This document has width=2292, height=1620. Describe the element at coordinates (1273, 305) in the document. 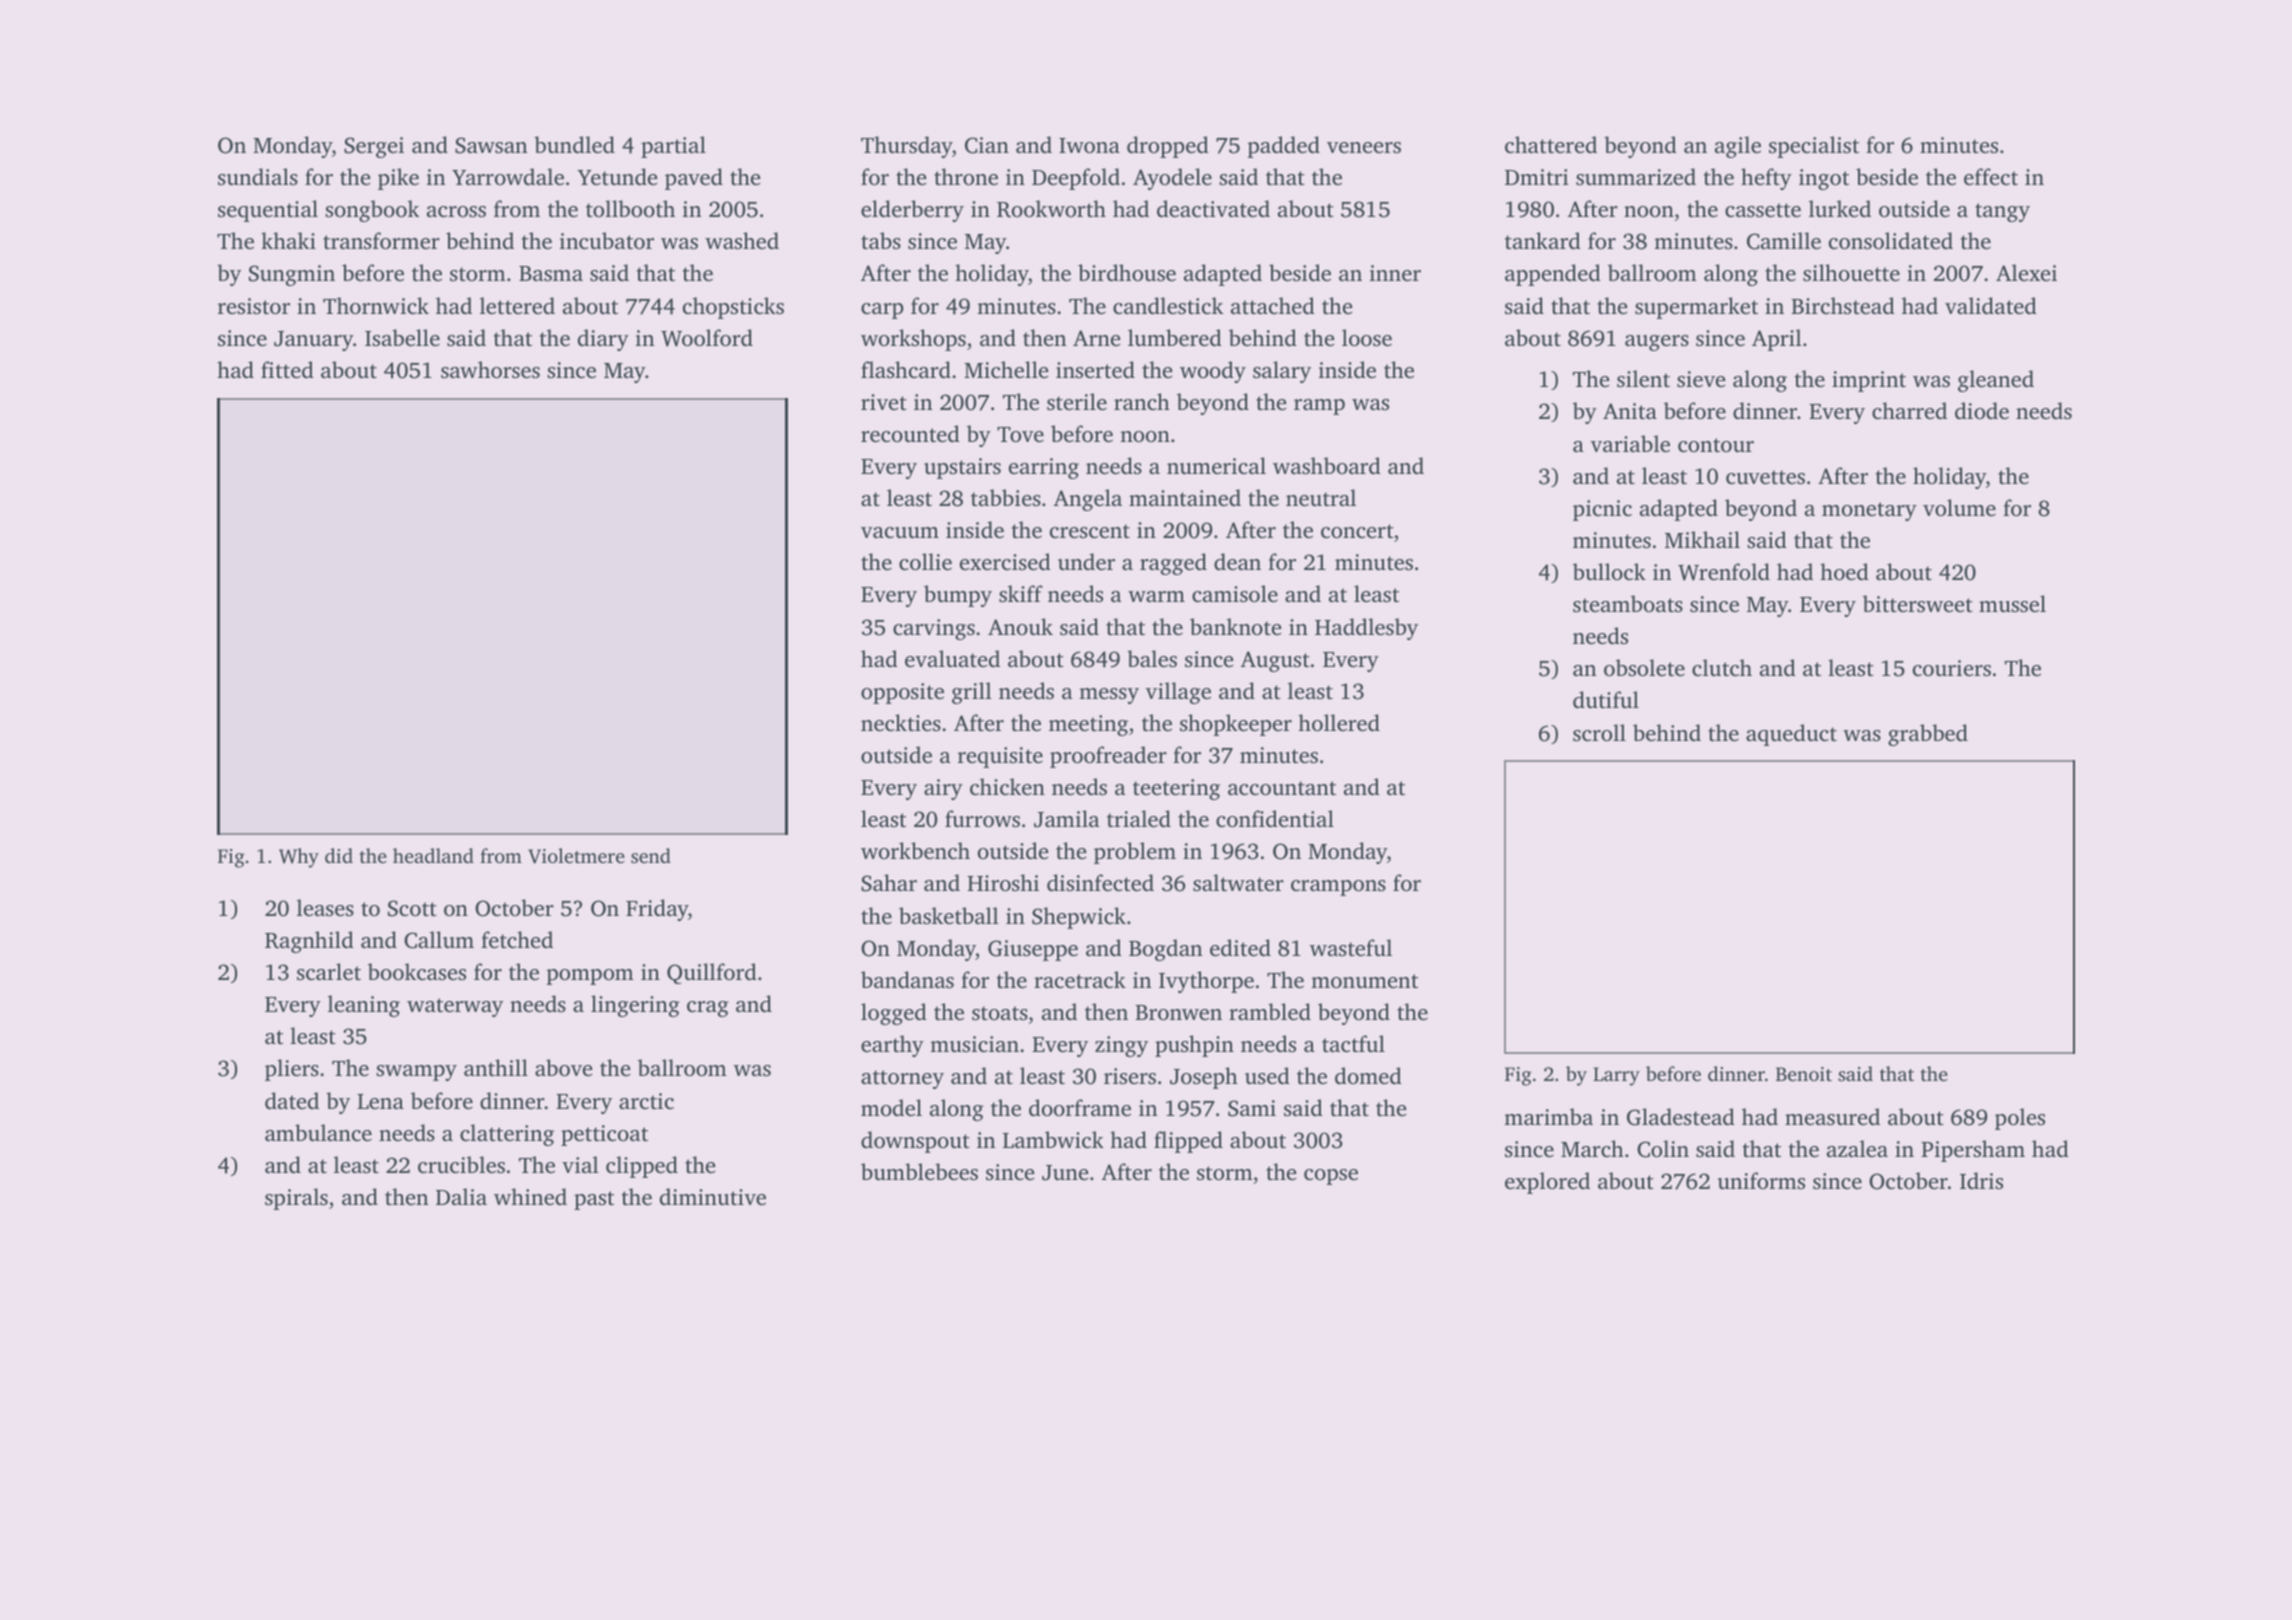

I see `attached` at that location.
